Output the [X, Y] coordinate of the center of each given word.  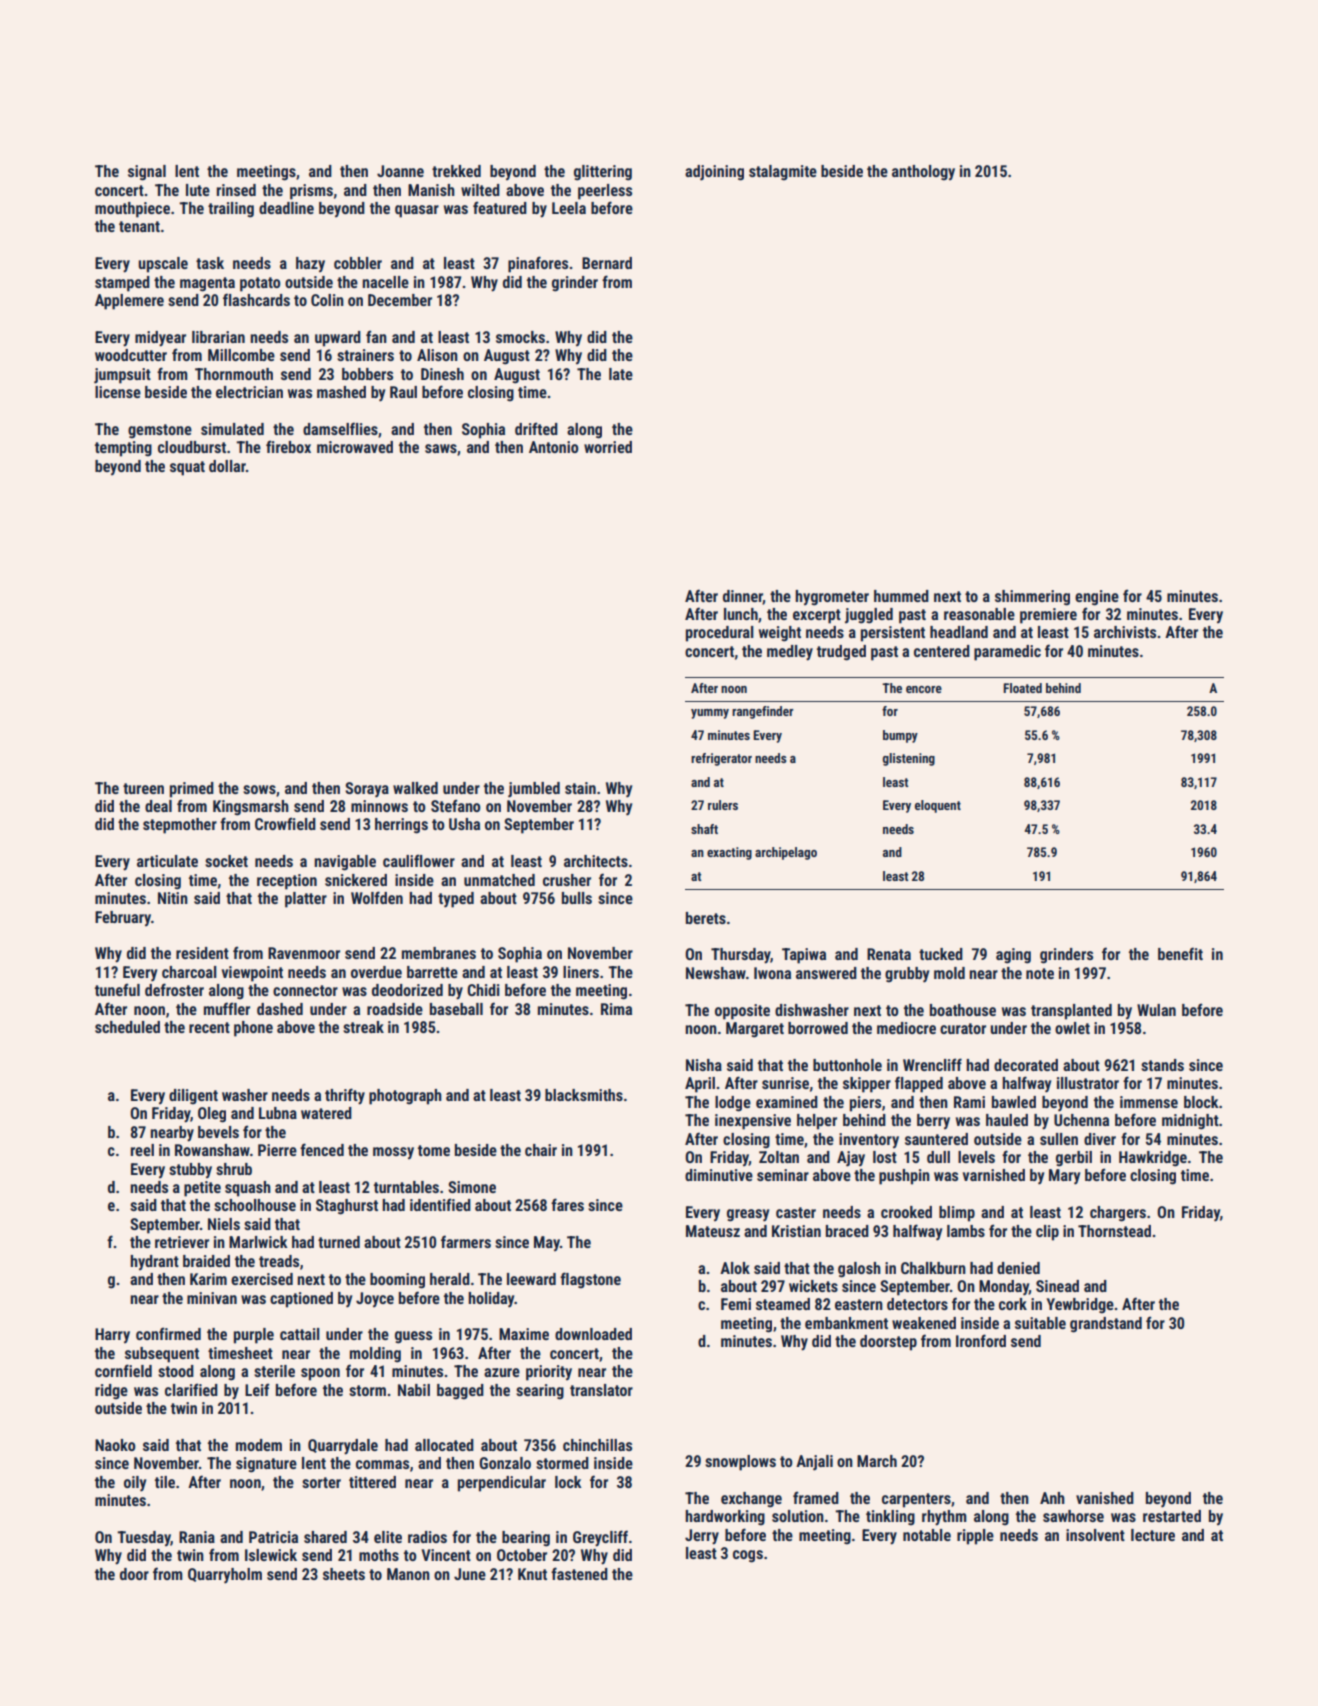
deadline [286, 208]
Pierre [277, 1150]
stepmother [180, 826]
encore [924, 689]
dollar [227, 466]
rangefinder [763, 712]
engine [1097, 598]
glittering [603, 173]
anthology [923, 173]
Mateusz [713, 1231]
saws [441, 448]
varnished [994, 1175]
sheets [344, 1574]
